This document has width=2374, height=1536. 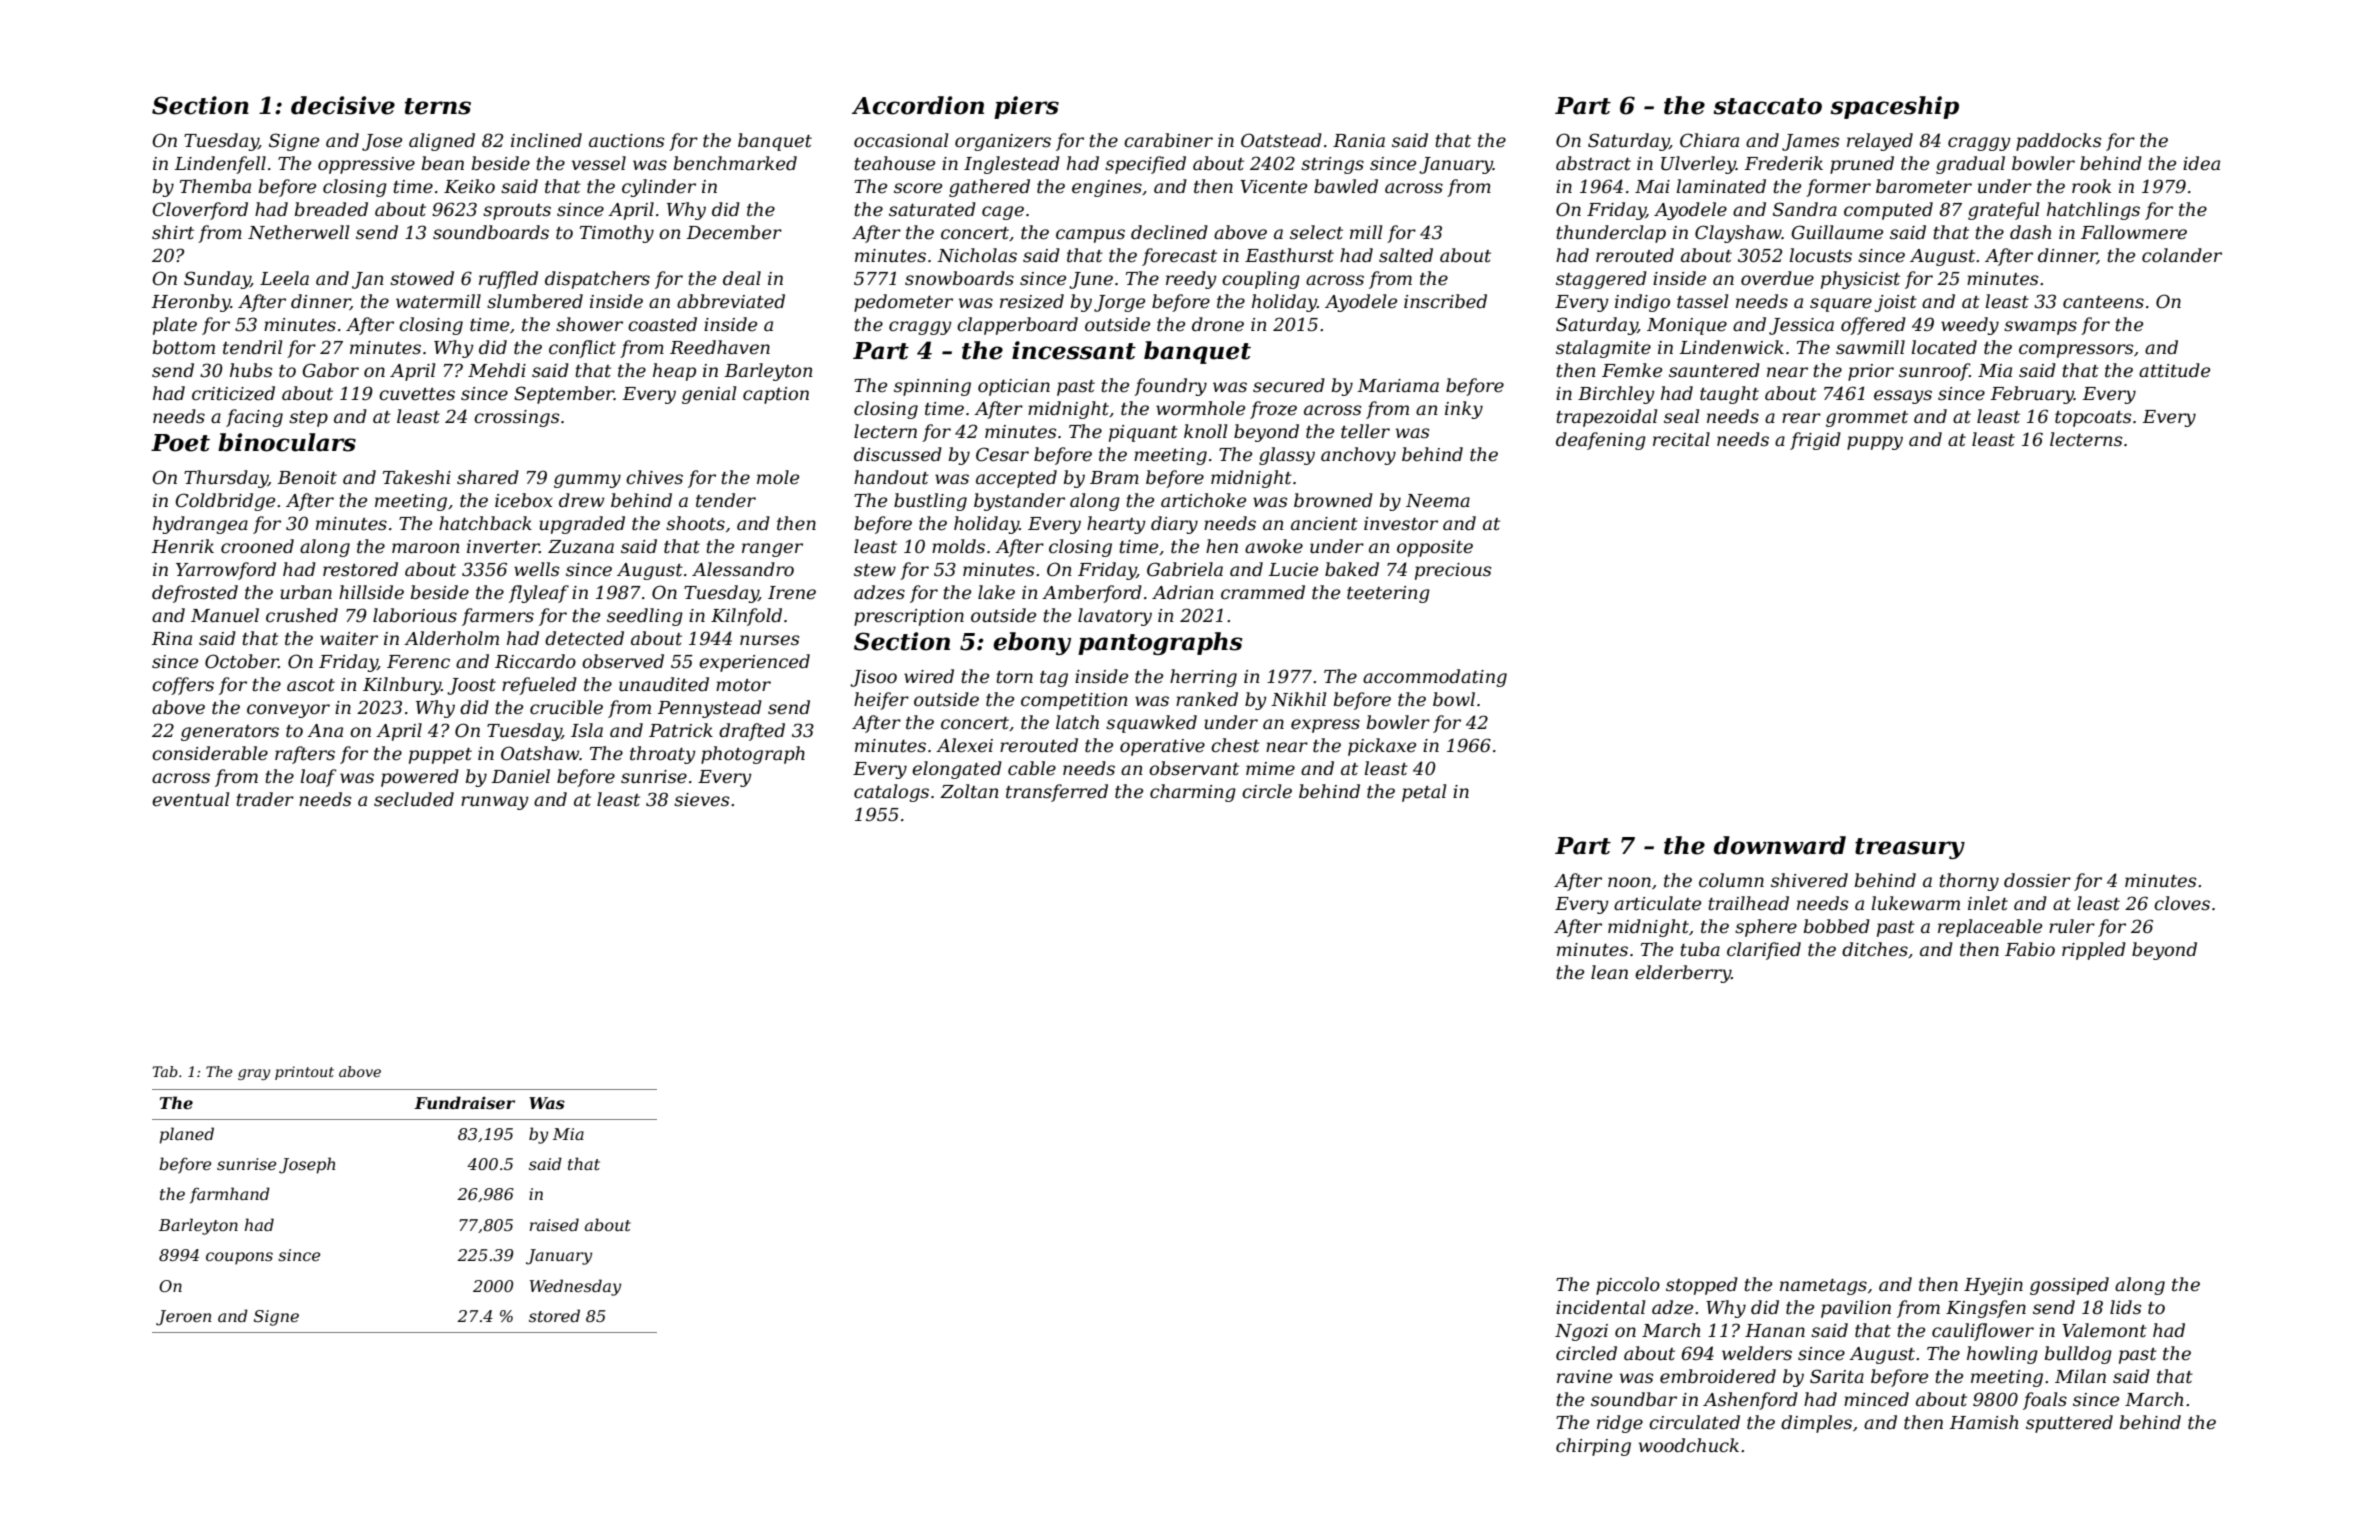 I want to click on Wednesday, so click(x=575, y=1287).
